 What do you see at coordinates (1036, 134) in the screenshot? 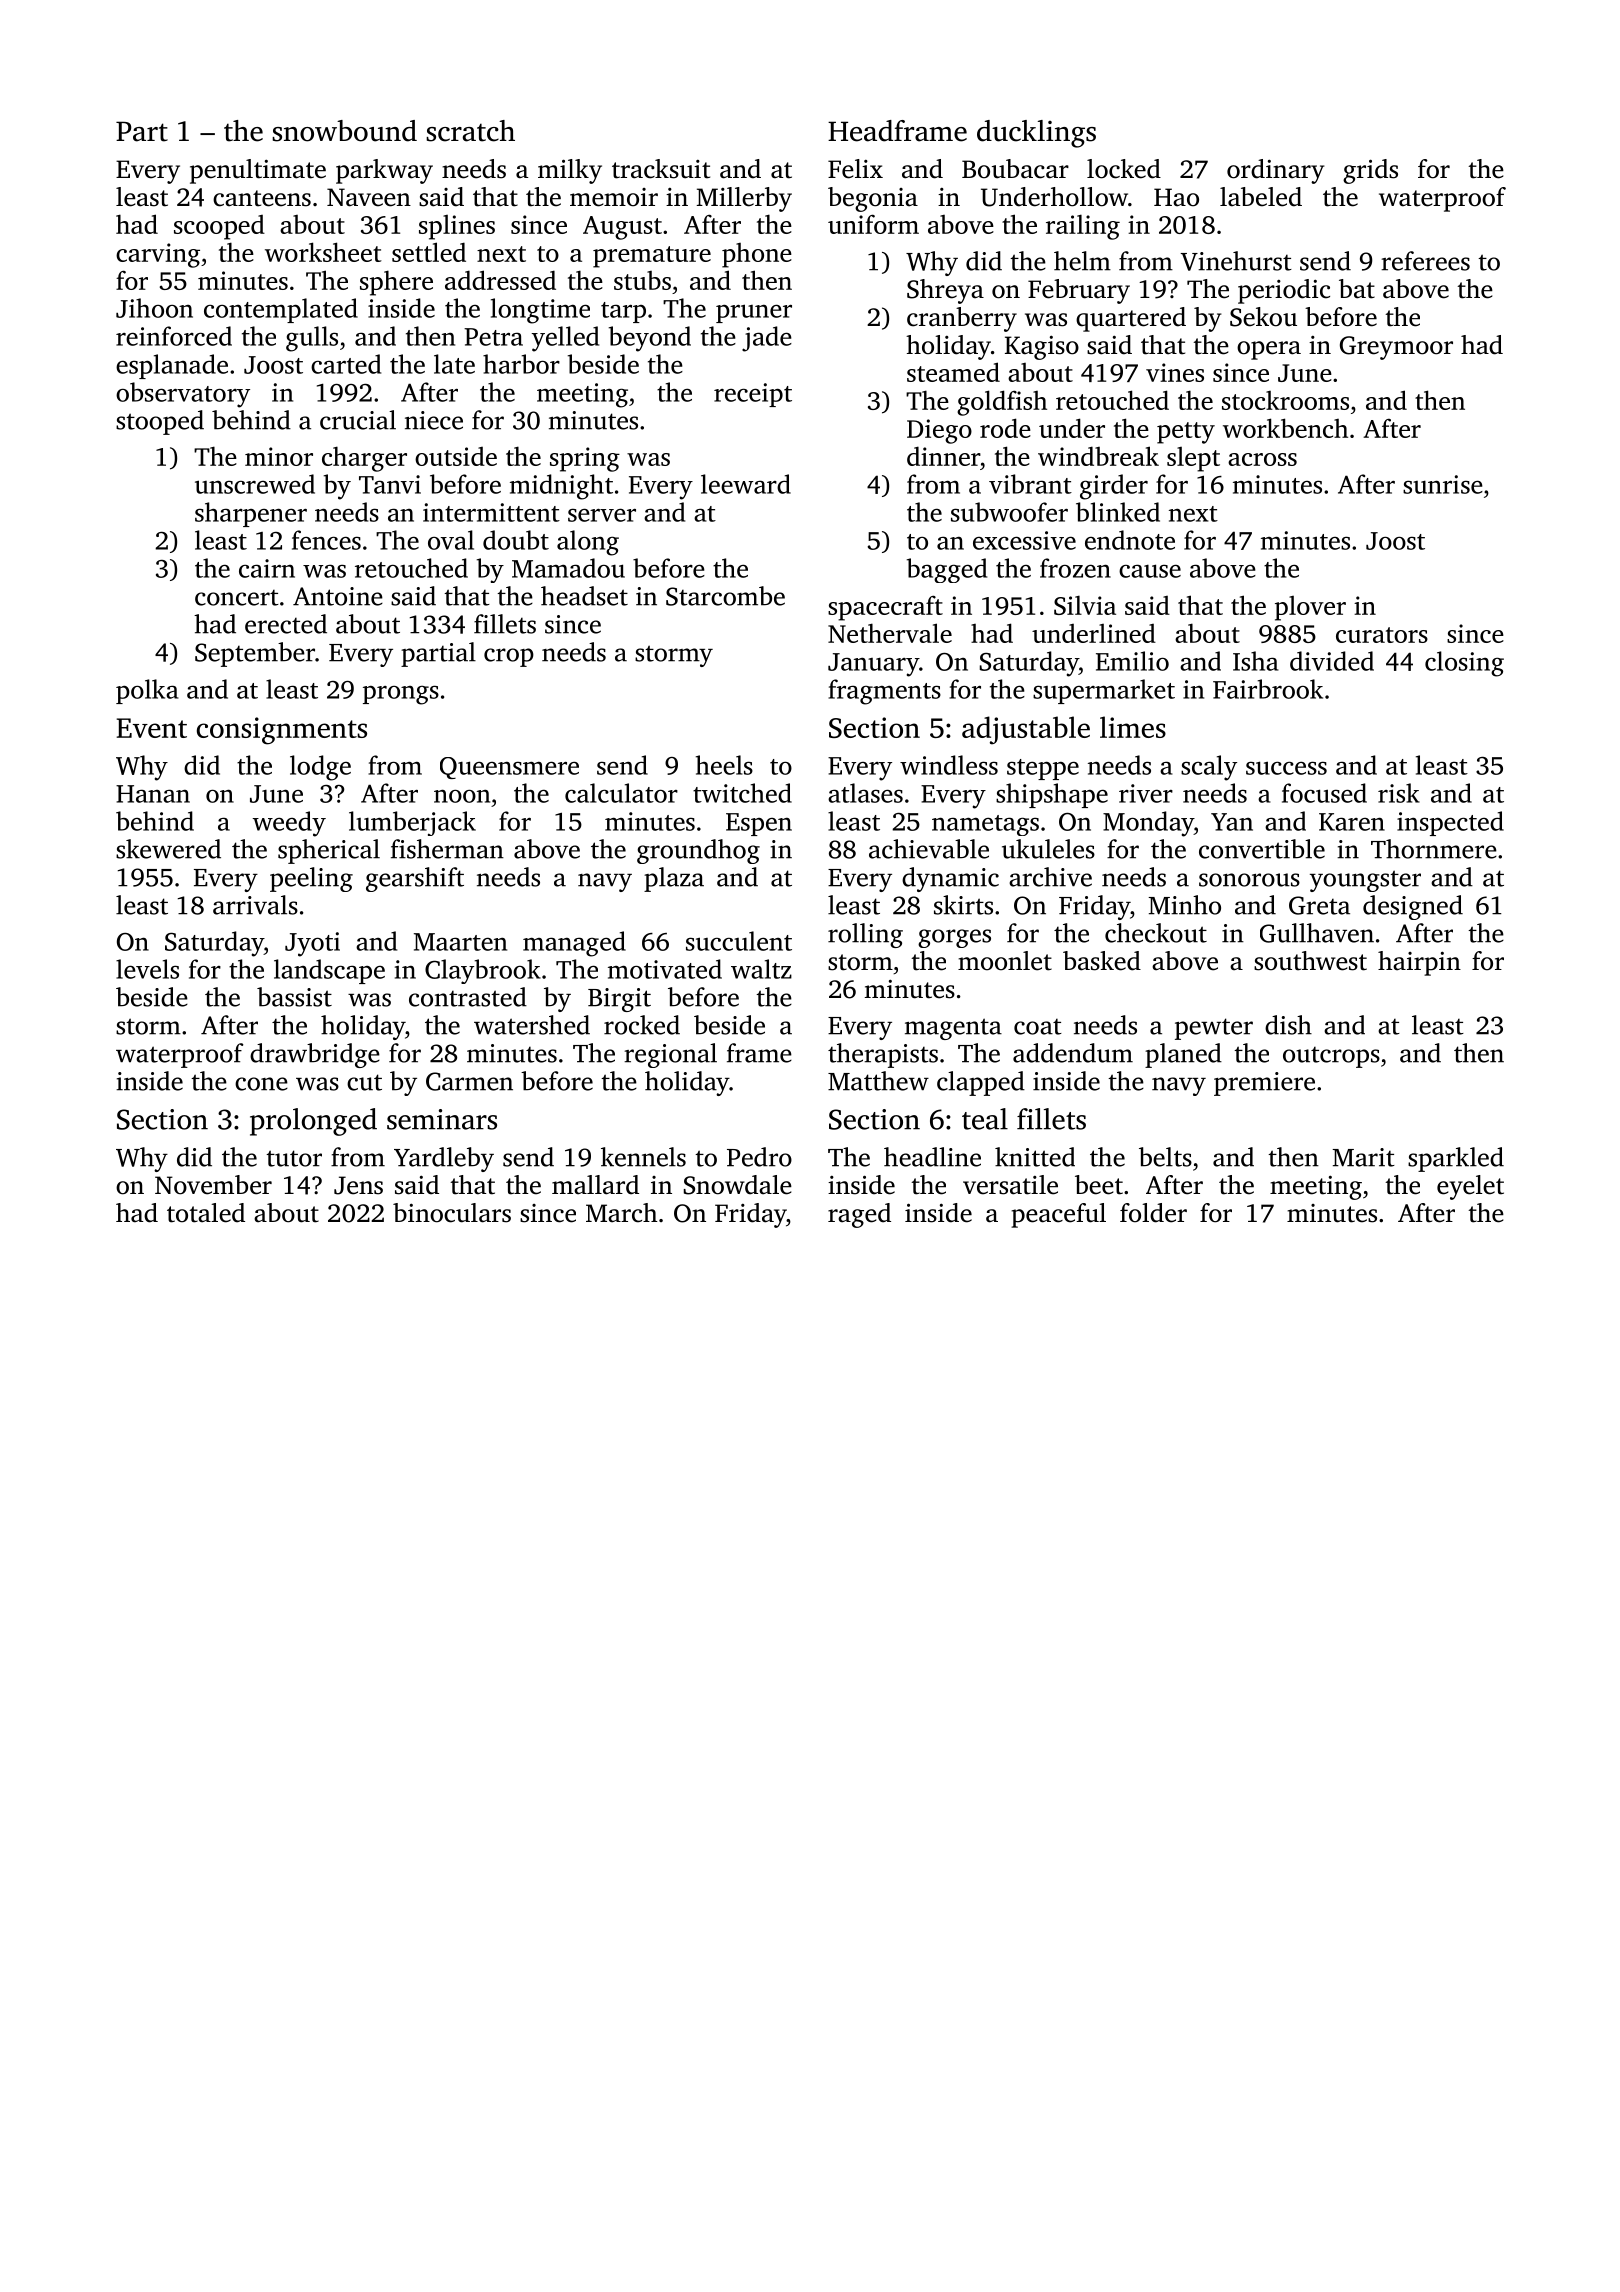
I see `ducklings` at bounding box center [1036, 134].
